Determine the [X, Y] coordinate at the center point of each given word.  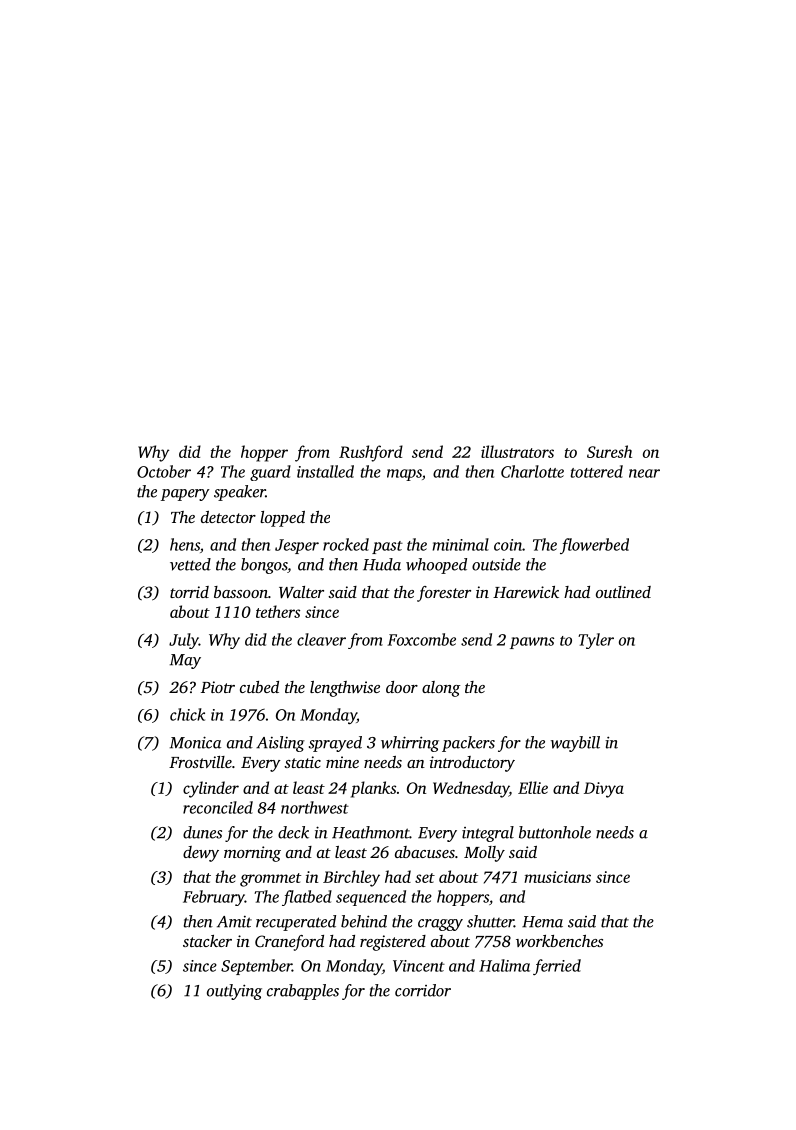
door [402, 687]
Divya [604, 790]
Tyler [596, 641]
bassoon [241, 592]
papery [185, 495]
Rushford [371, 453]
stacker [207, 941]
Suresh [609, 451]
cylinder [211, 789]
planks [373, 789]
